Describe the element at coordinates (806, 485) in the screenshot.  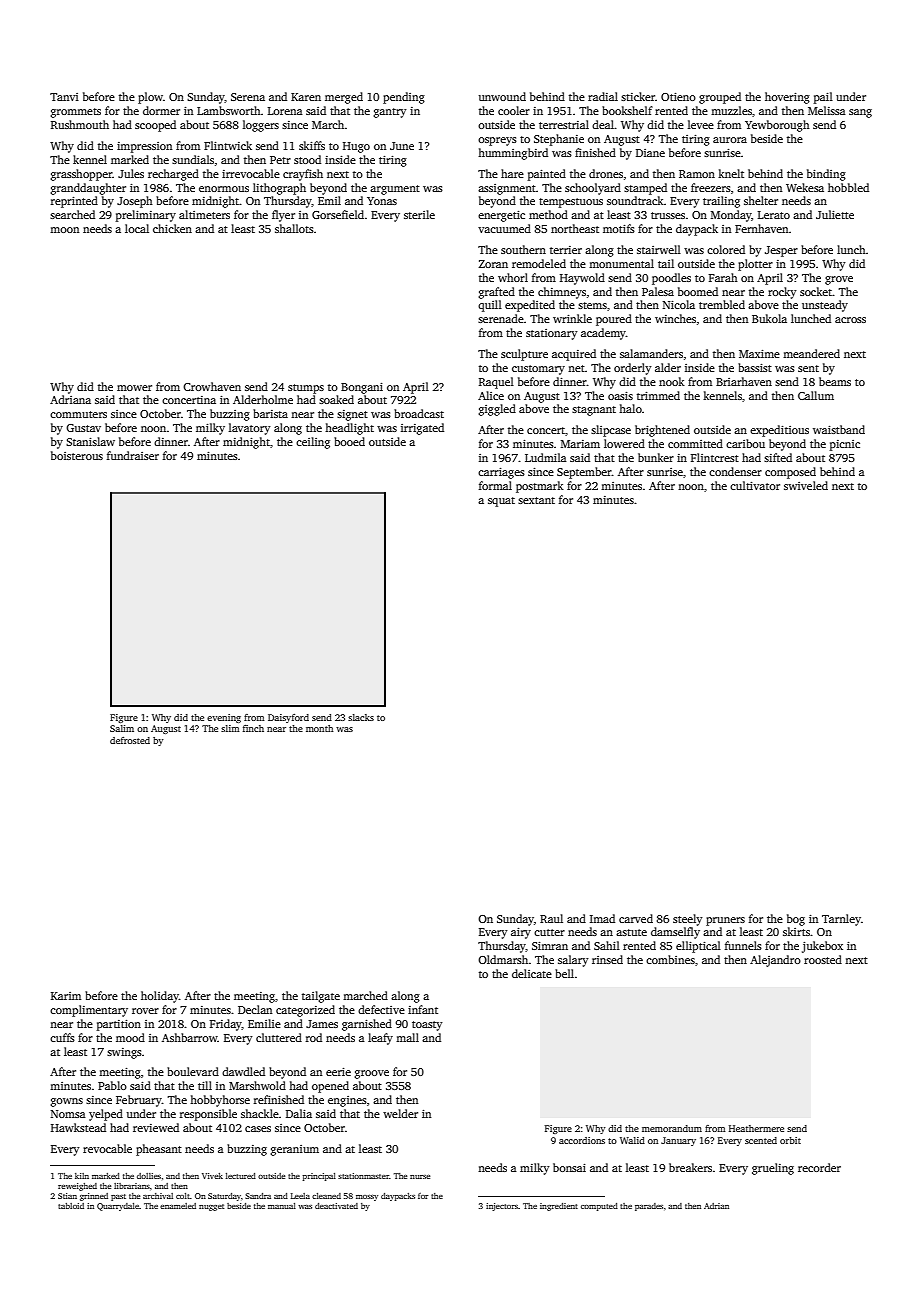
I see `swiveled` at that location.
